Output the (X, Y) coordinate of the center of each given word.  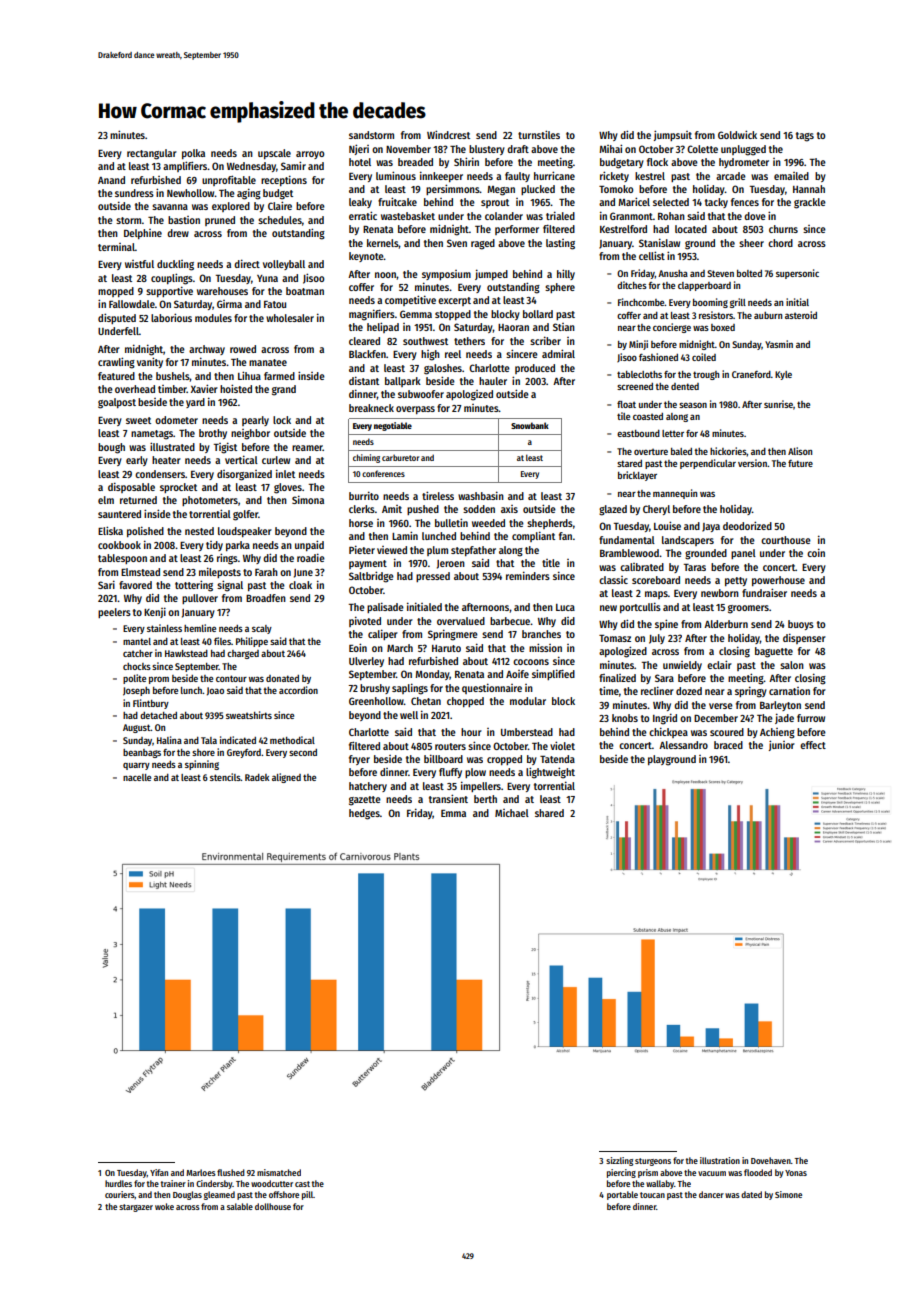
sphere (560, 288)
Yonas (796, 1173)
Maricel (634, 201)
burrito (364, 495)
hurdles (118, 1183)
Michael (512, 813)
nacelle (137, 777)
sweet (138, 420)
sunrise (778, 404)
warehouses (222, 291)
